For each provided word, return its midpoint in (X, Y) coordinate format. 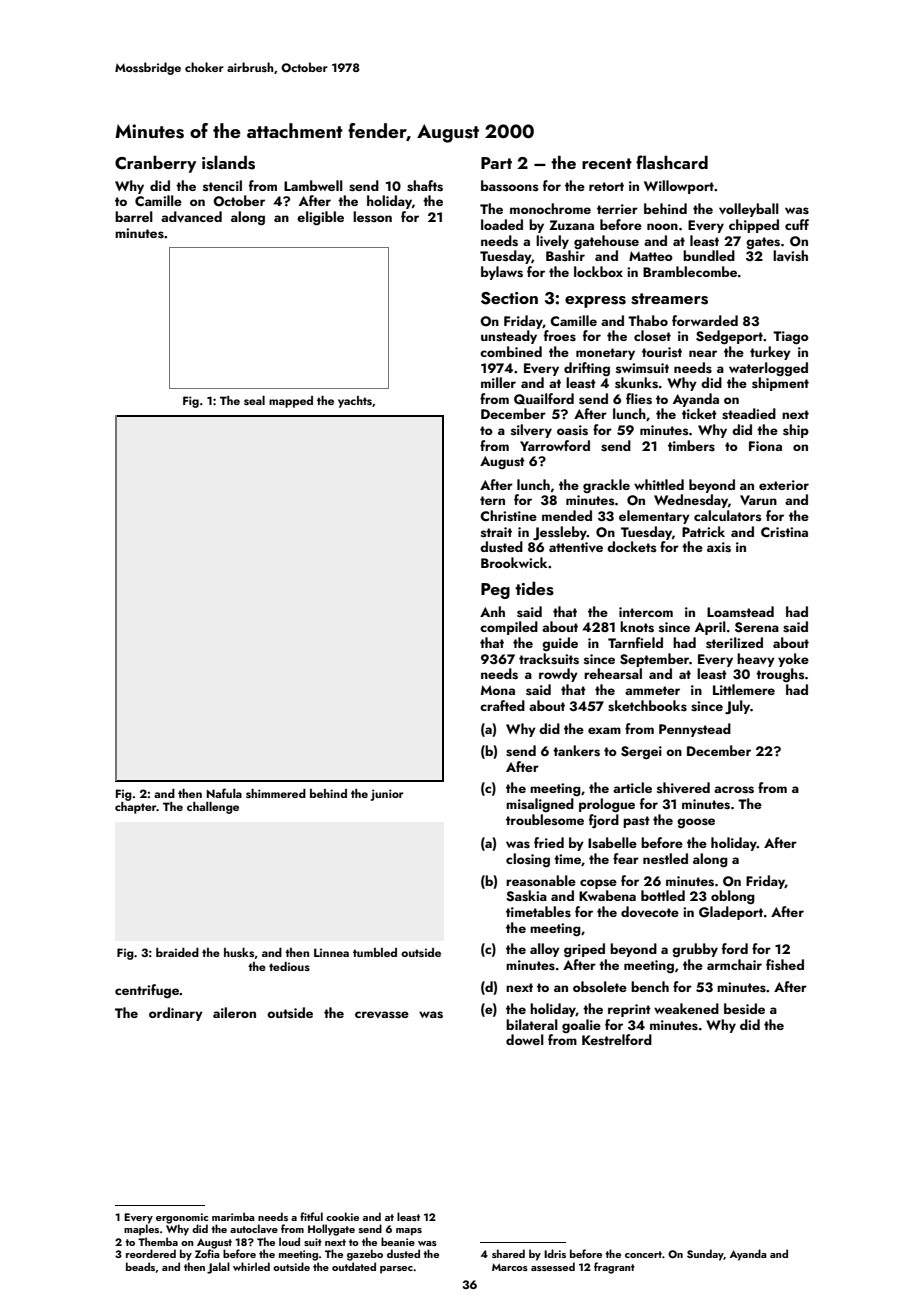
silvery (531, 431)
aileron (234, 1012)
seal (254, 400)
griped (584, 950)
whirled (251, 1266)
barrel (134, 216)
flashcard (672, 162)
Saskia (526, 896)
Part (496, 163)
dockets (632, 546)
